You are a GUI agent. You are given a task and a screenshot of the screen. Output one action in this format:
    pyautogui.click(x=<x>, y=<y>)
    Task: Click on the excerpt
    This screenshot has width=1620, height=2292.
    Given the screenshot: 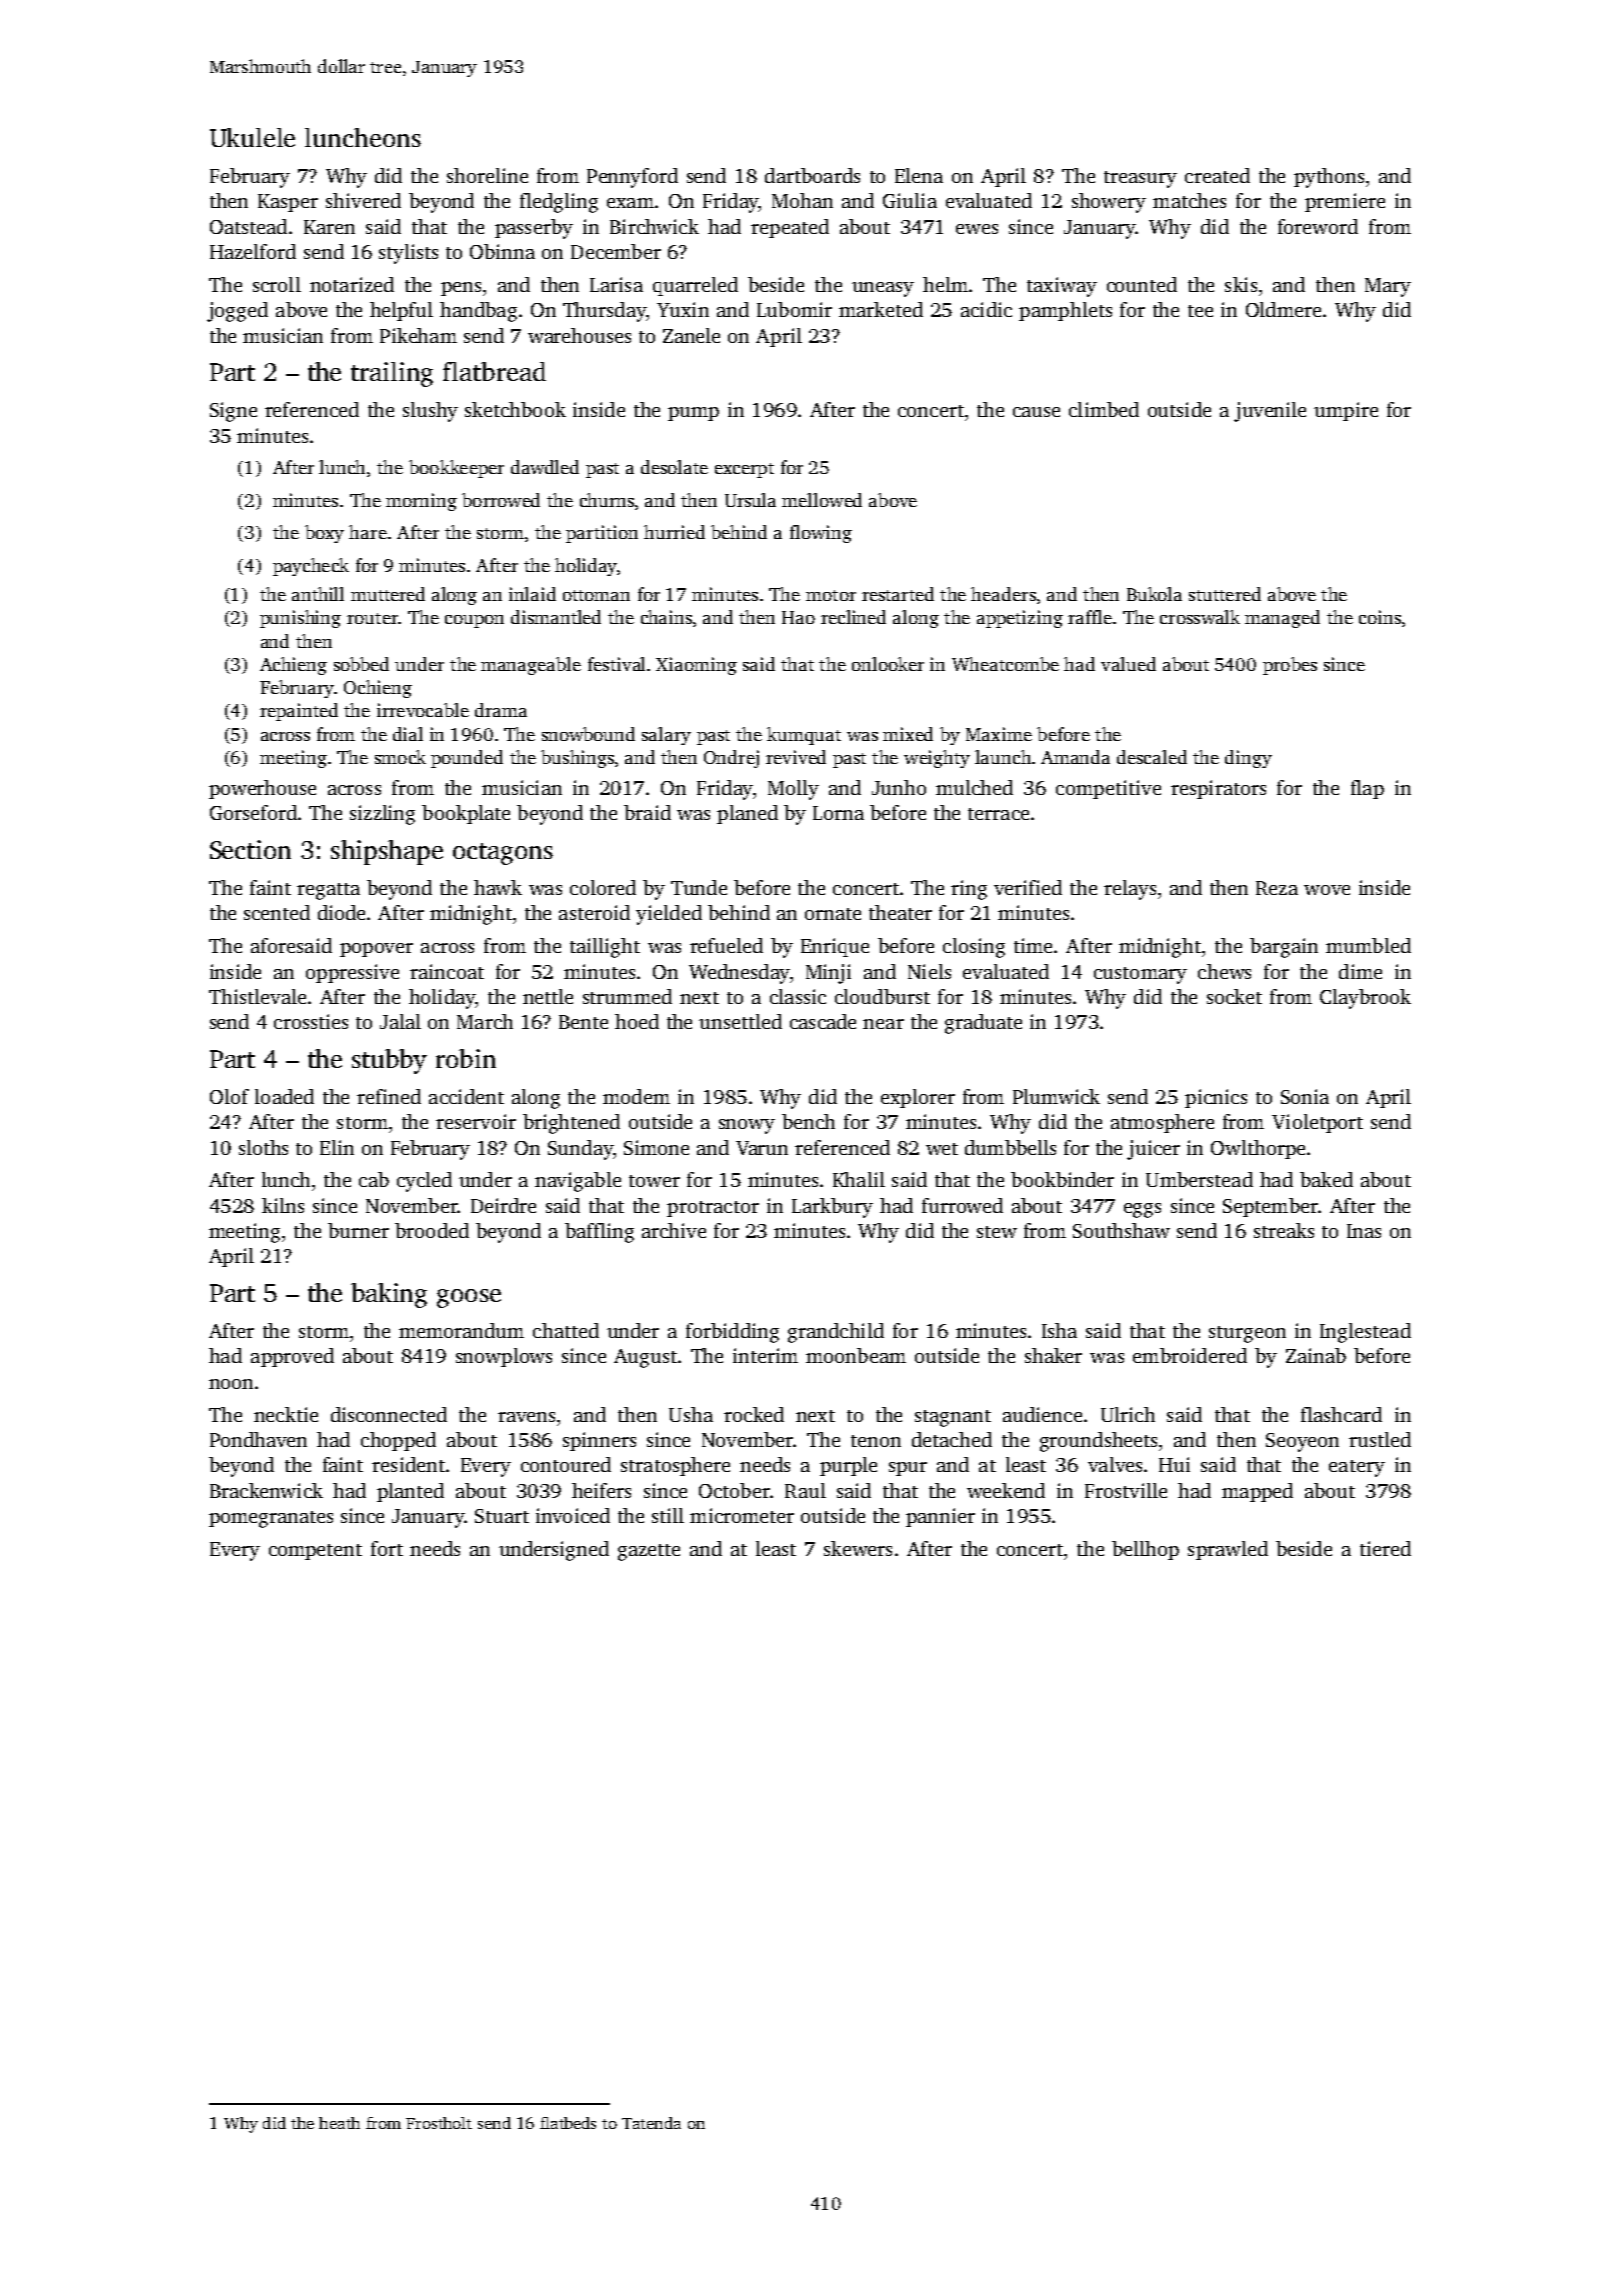 What is the action you would take?
    pyautogui.click(x=744, y=470)
